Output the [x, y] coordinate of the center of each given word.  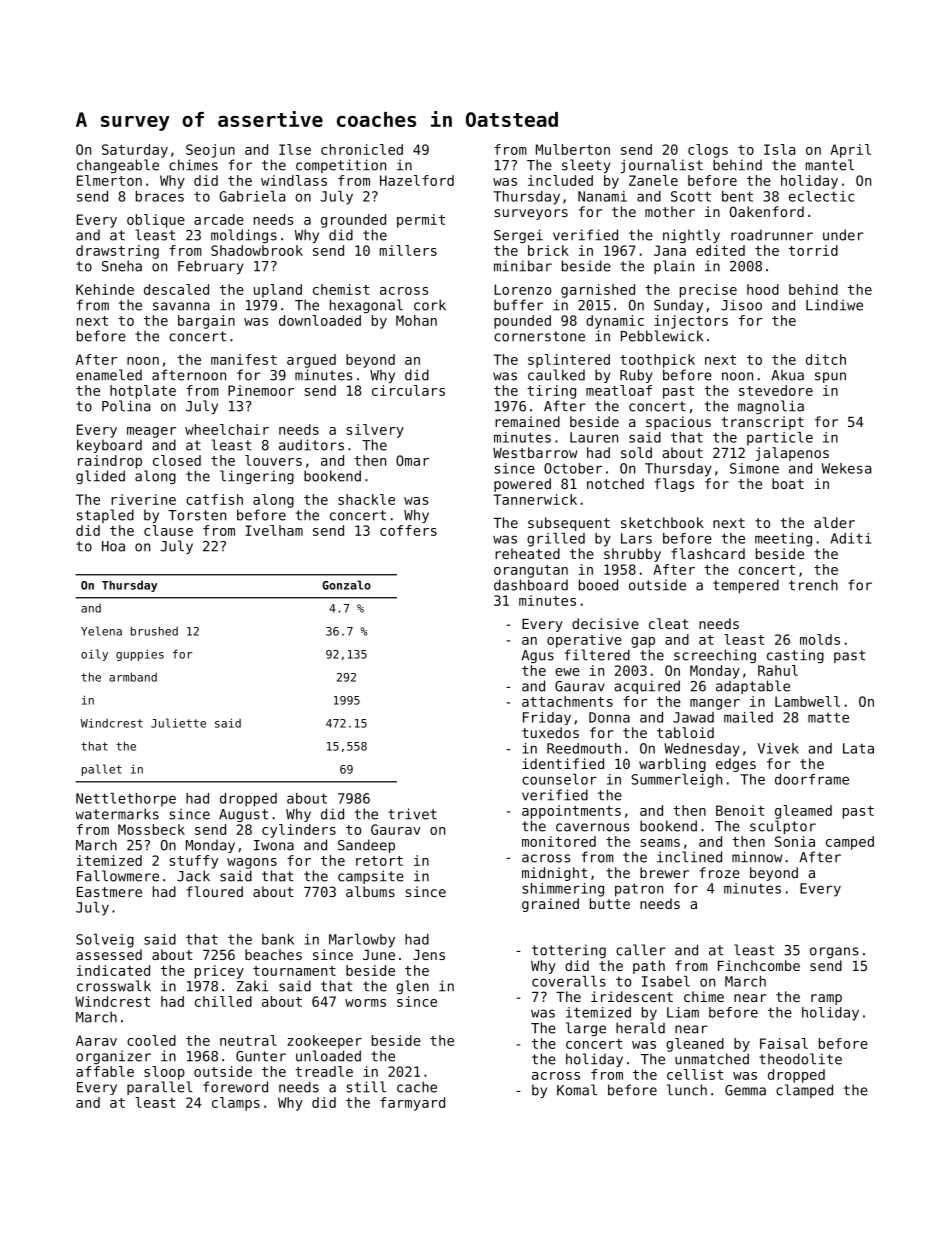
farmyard [412, 1104]
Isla [779, 149]
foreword [235, 1087]
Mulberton [573, 149]
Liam [683, 1012]
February [211, 267]
